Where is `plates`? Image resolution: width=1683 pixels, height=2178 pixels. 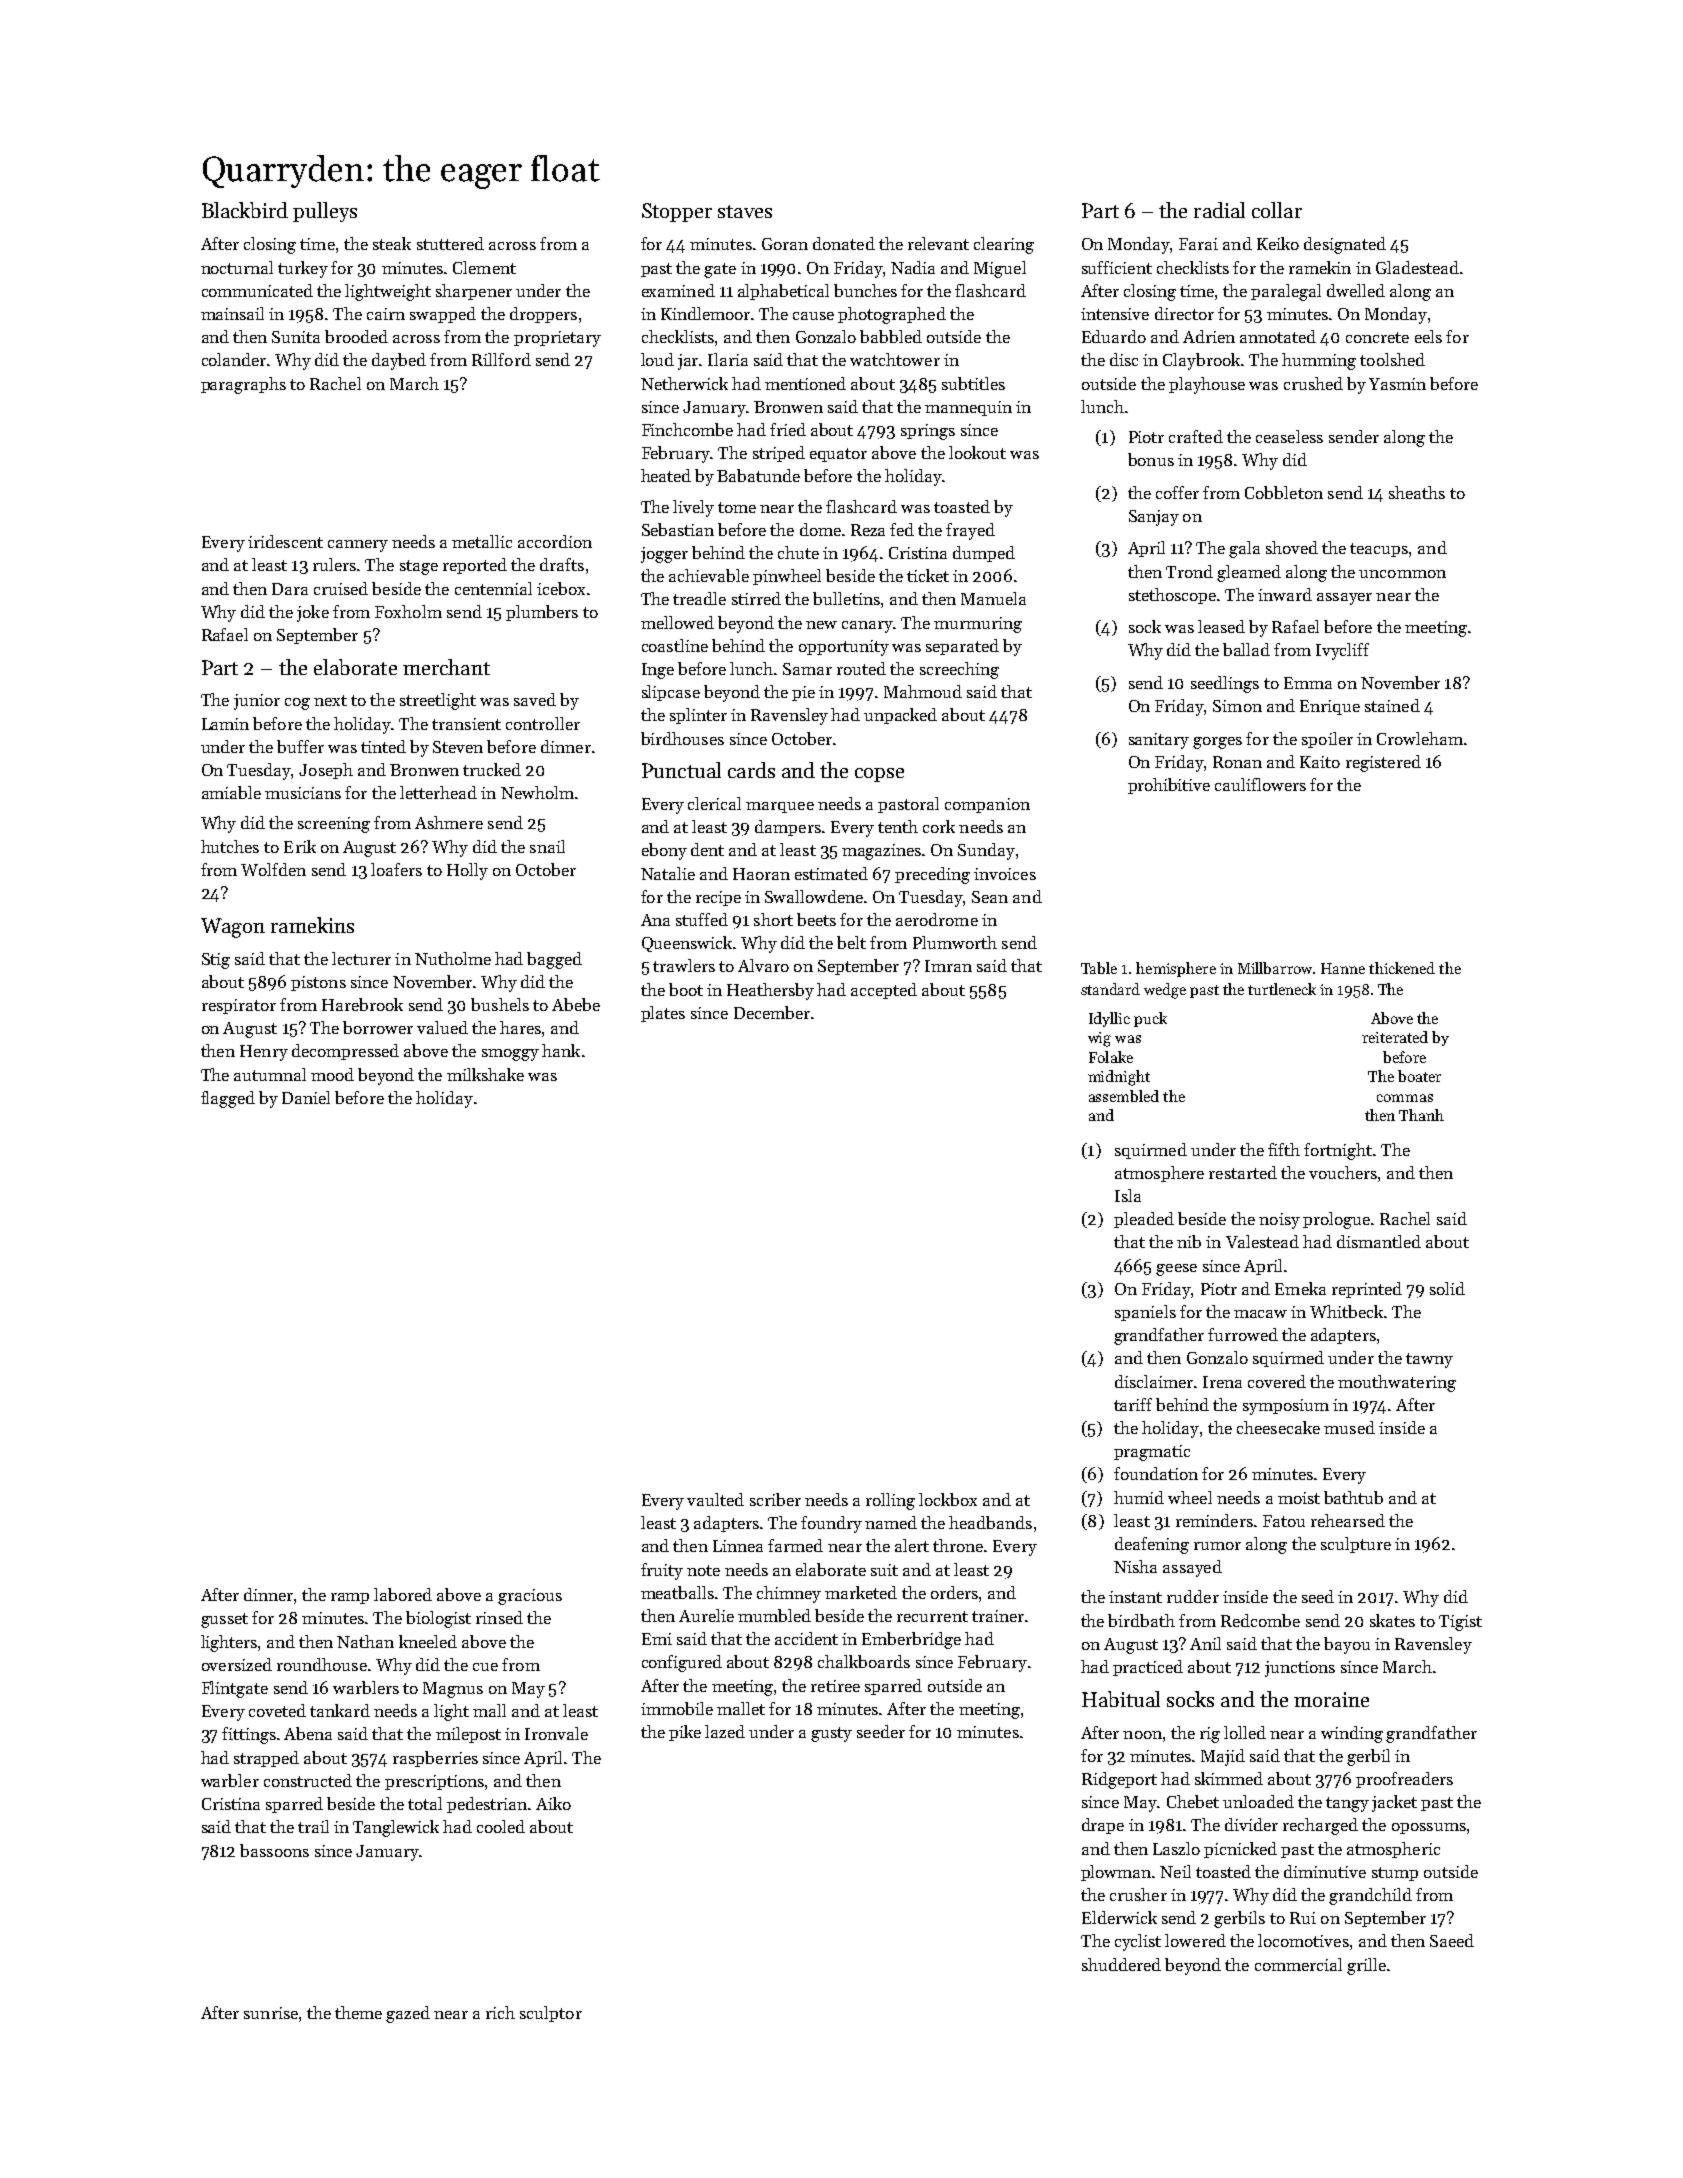
plates is located at coordinates (663, 1014).
